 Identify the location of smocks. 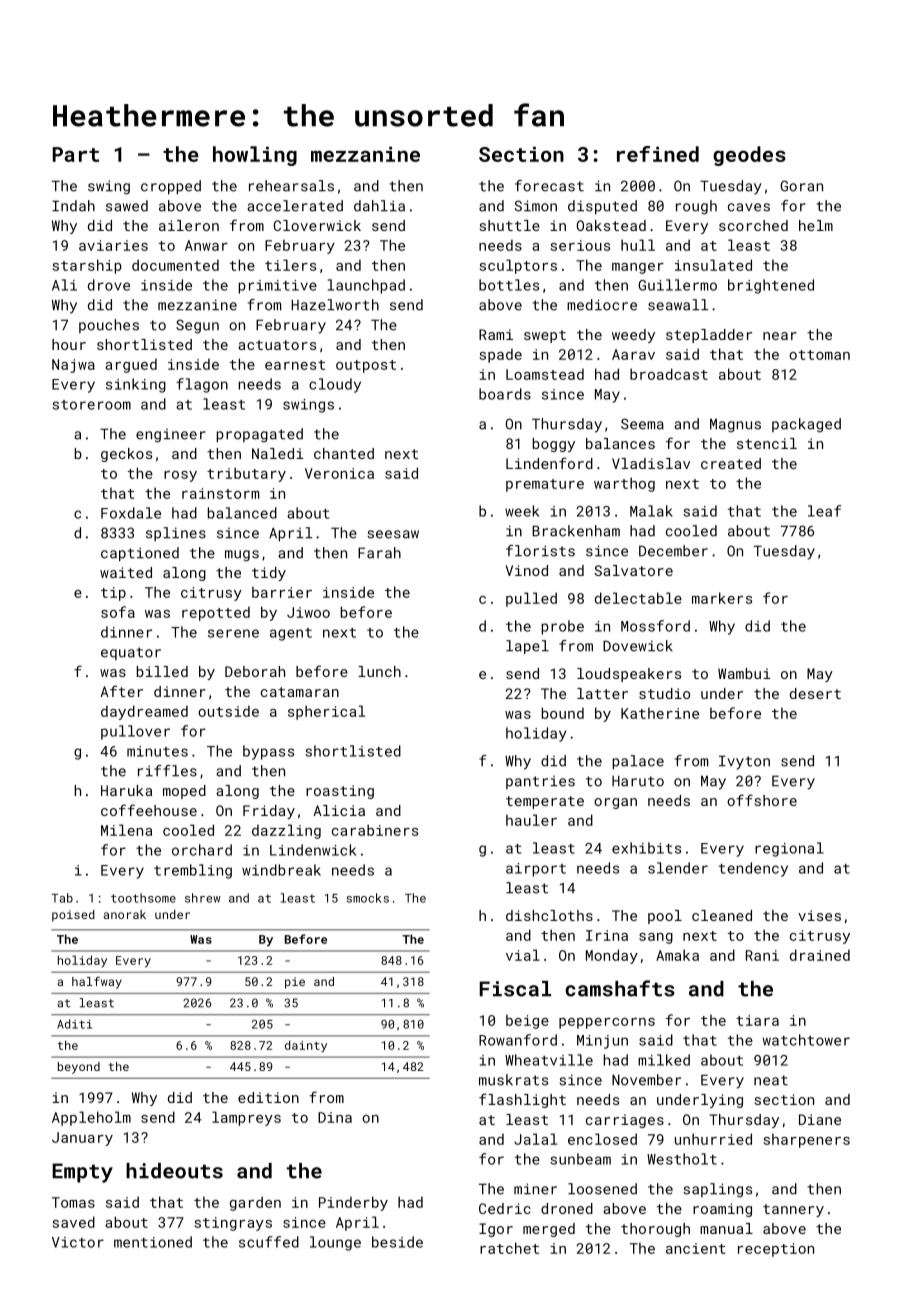
(368, 898).
